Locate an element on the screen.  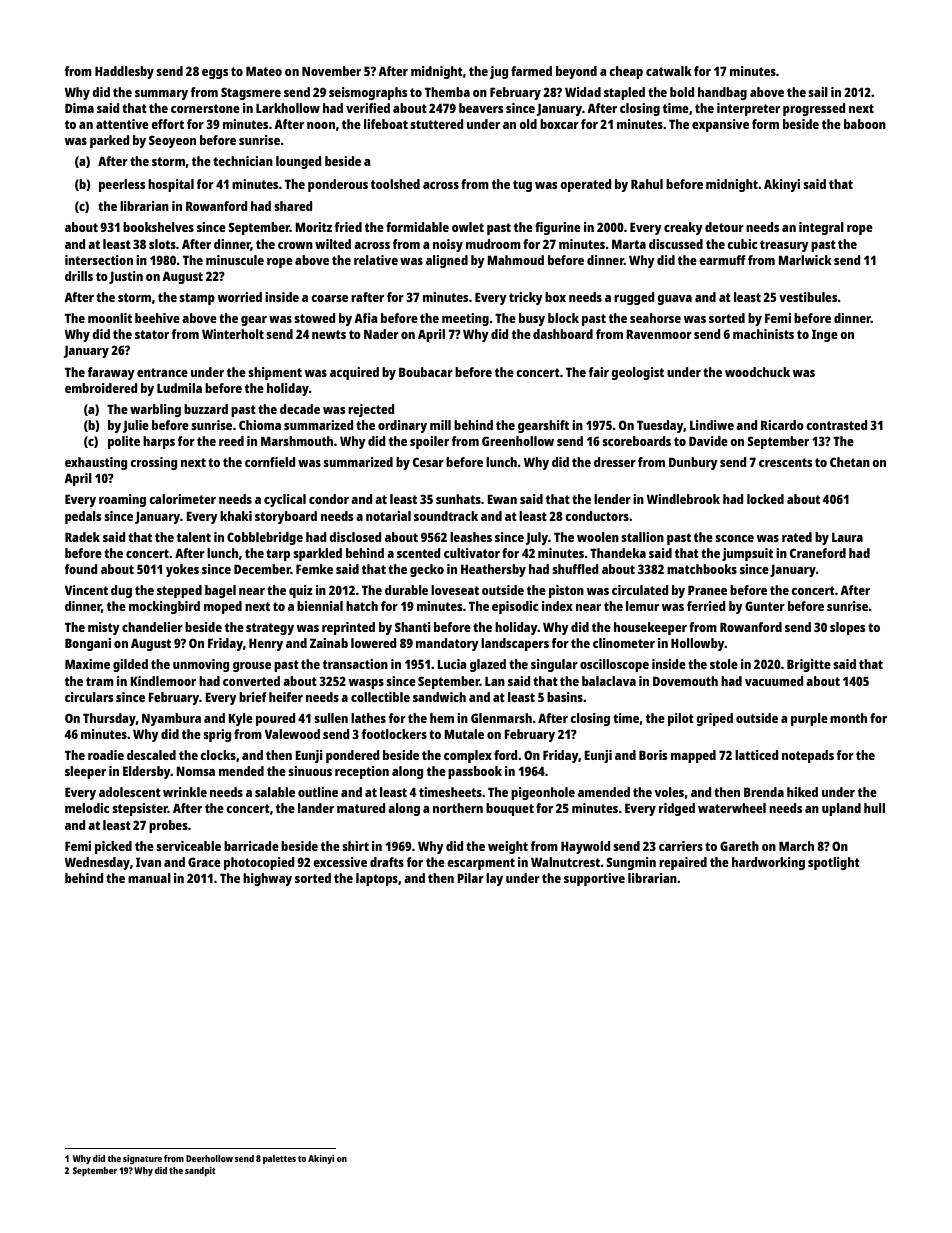
palettes is located at coordinates (279, 1159).
